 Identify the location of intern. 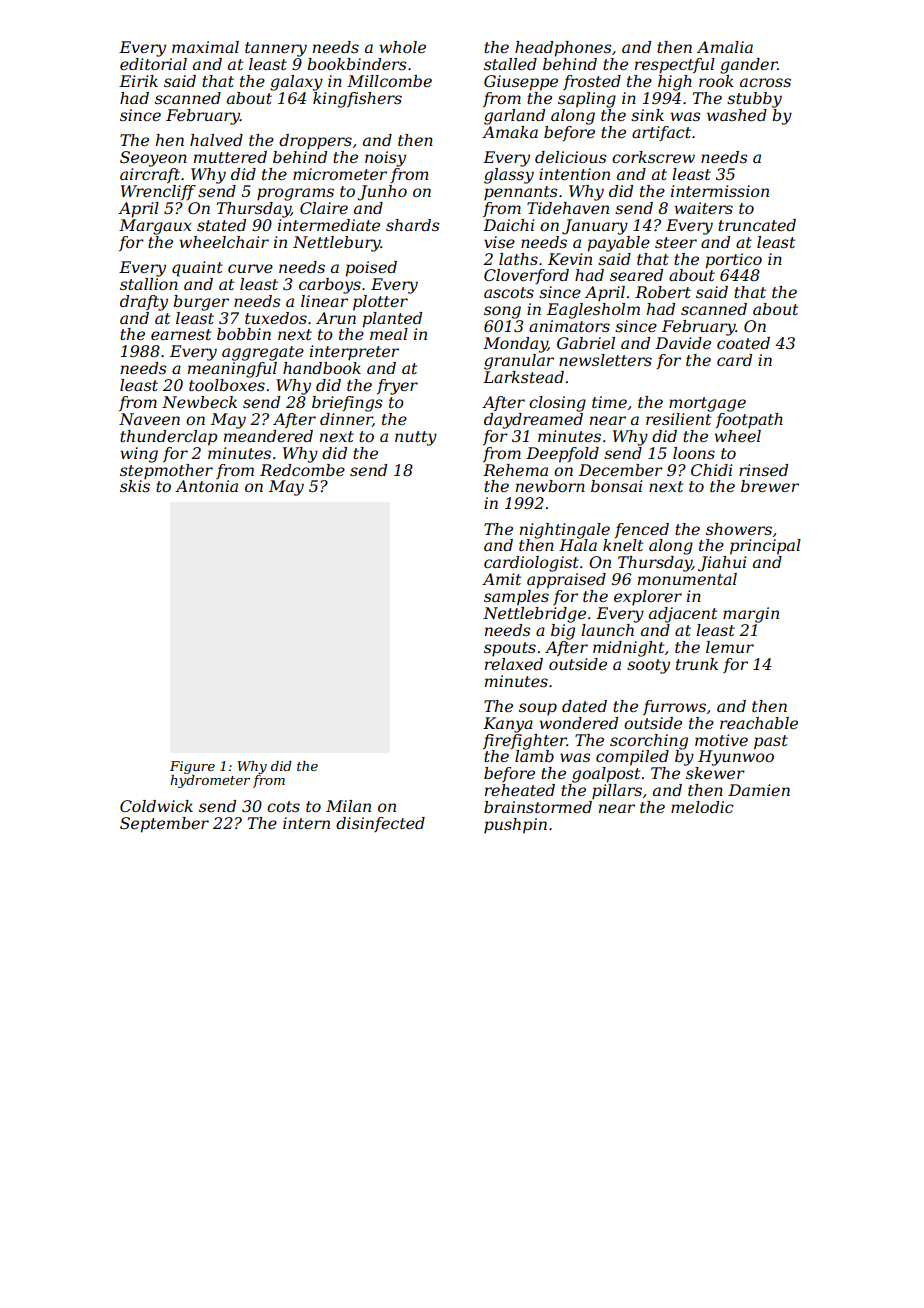
(306, 823).
